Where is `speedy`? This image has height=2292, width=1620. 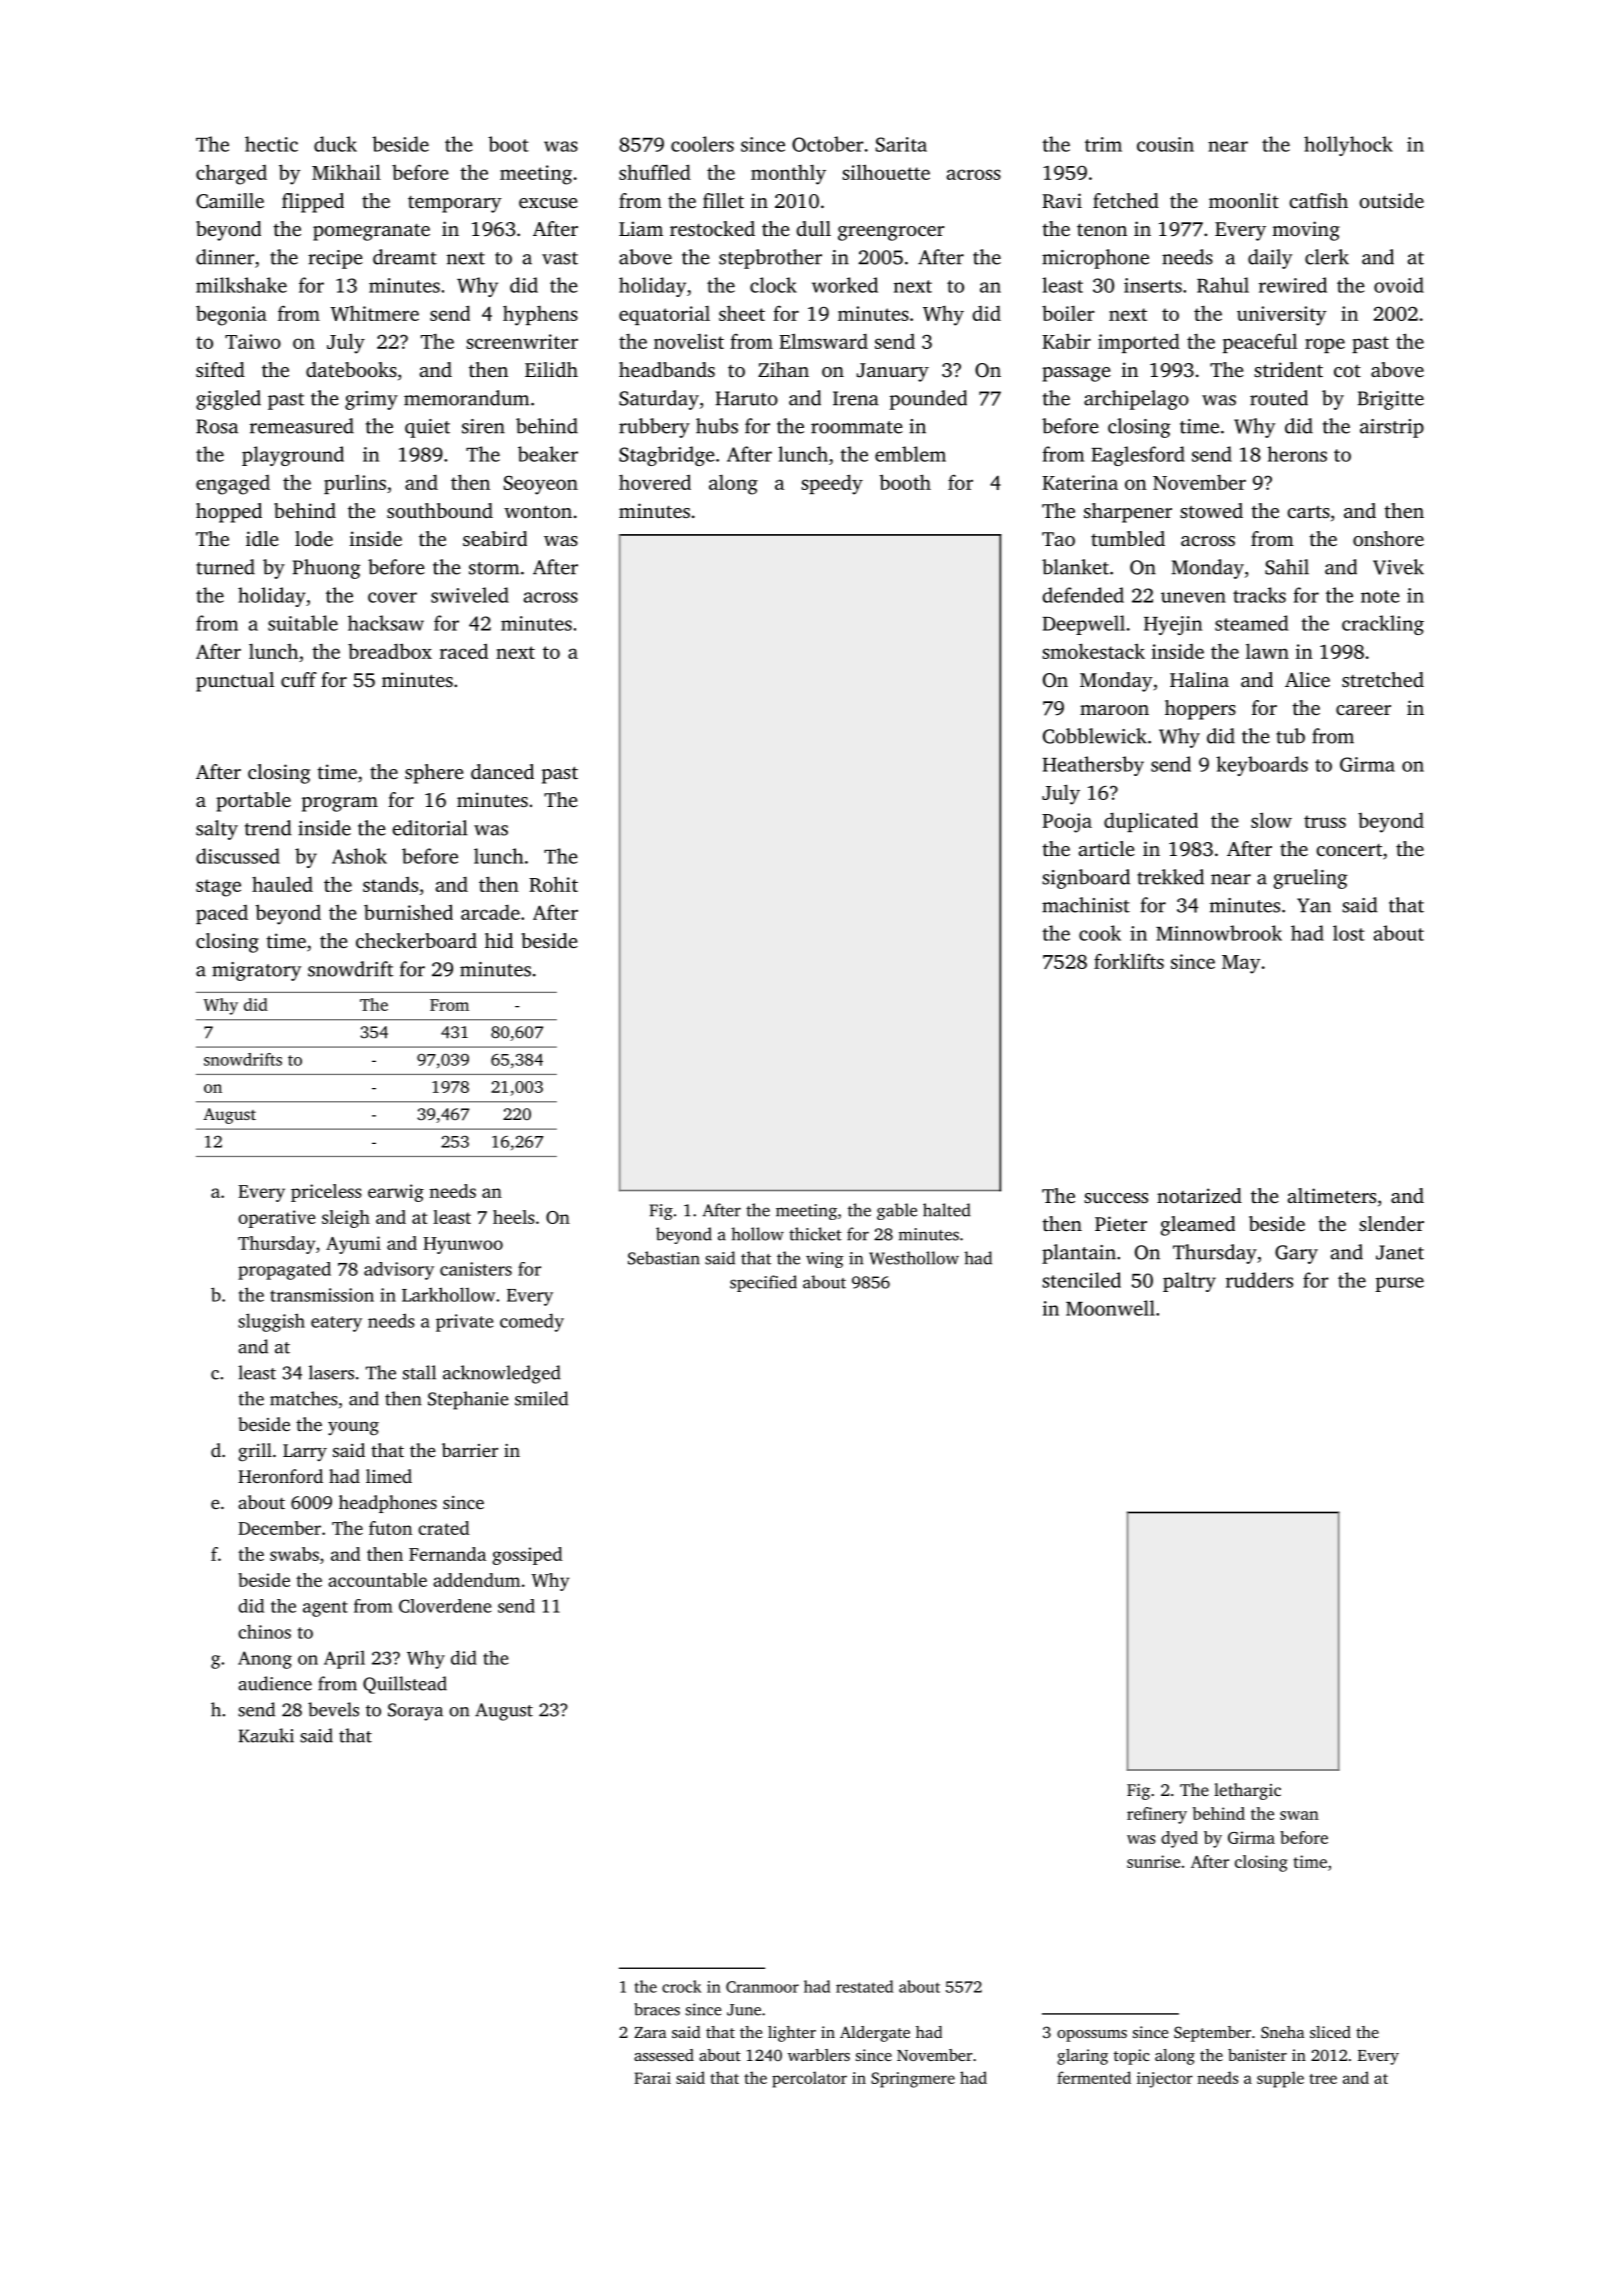
speedy is located at coordinates (832, 484).
